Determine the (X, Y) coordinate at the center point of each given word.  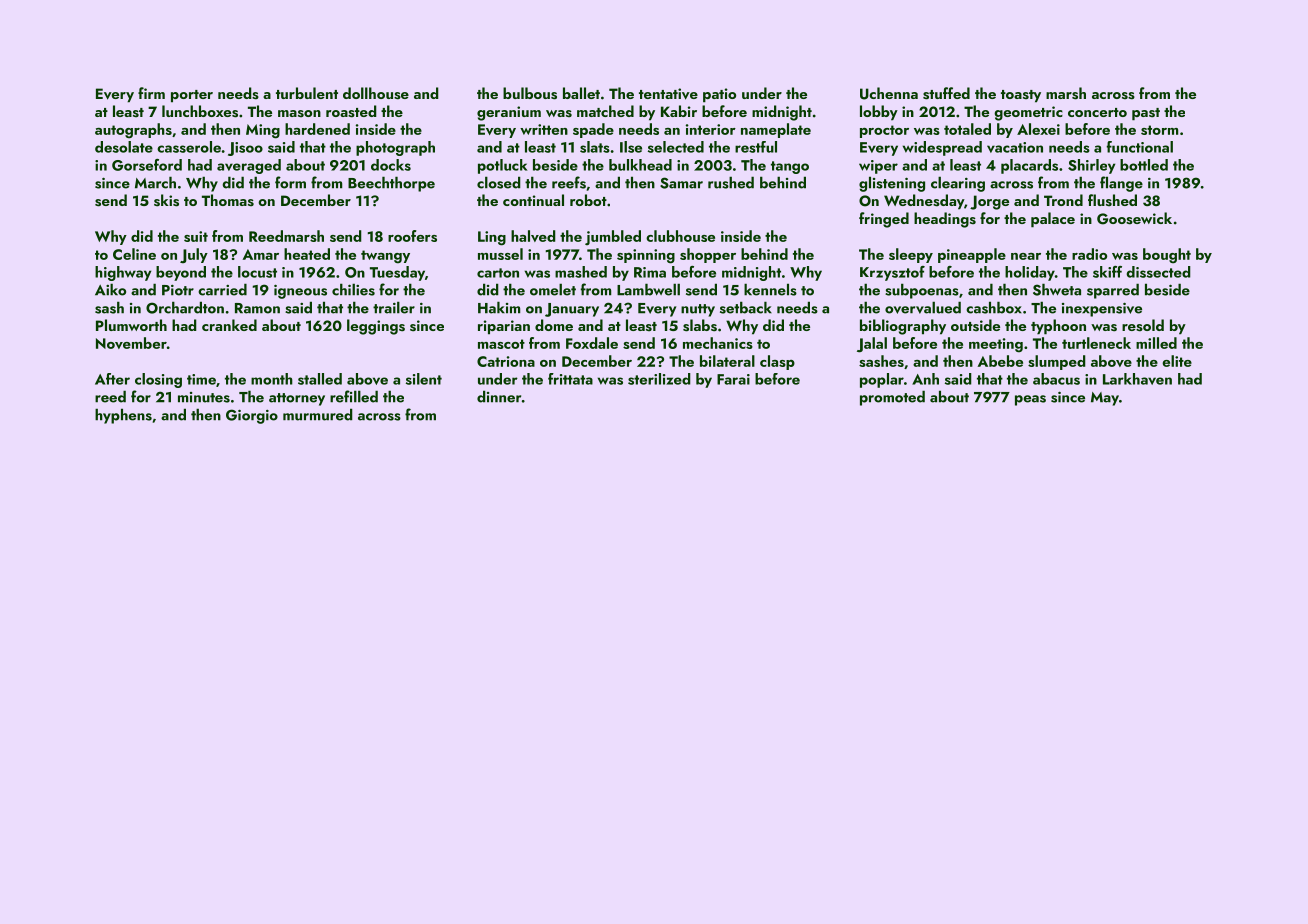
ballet (581, 93)
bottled (1144, 165)
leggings (376, 327)
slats (595, 147)
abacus (1056, 379)
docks (391, 165)
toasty (1021, 96)
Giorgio (252, 416)
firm (151, 93)
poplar (882, 380)
